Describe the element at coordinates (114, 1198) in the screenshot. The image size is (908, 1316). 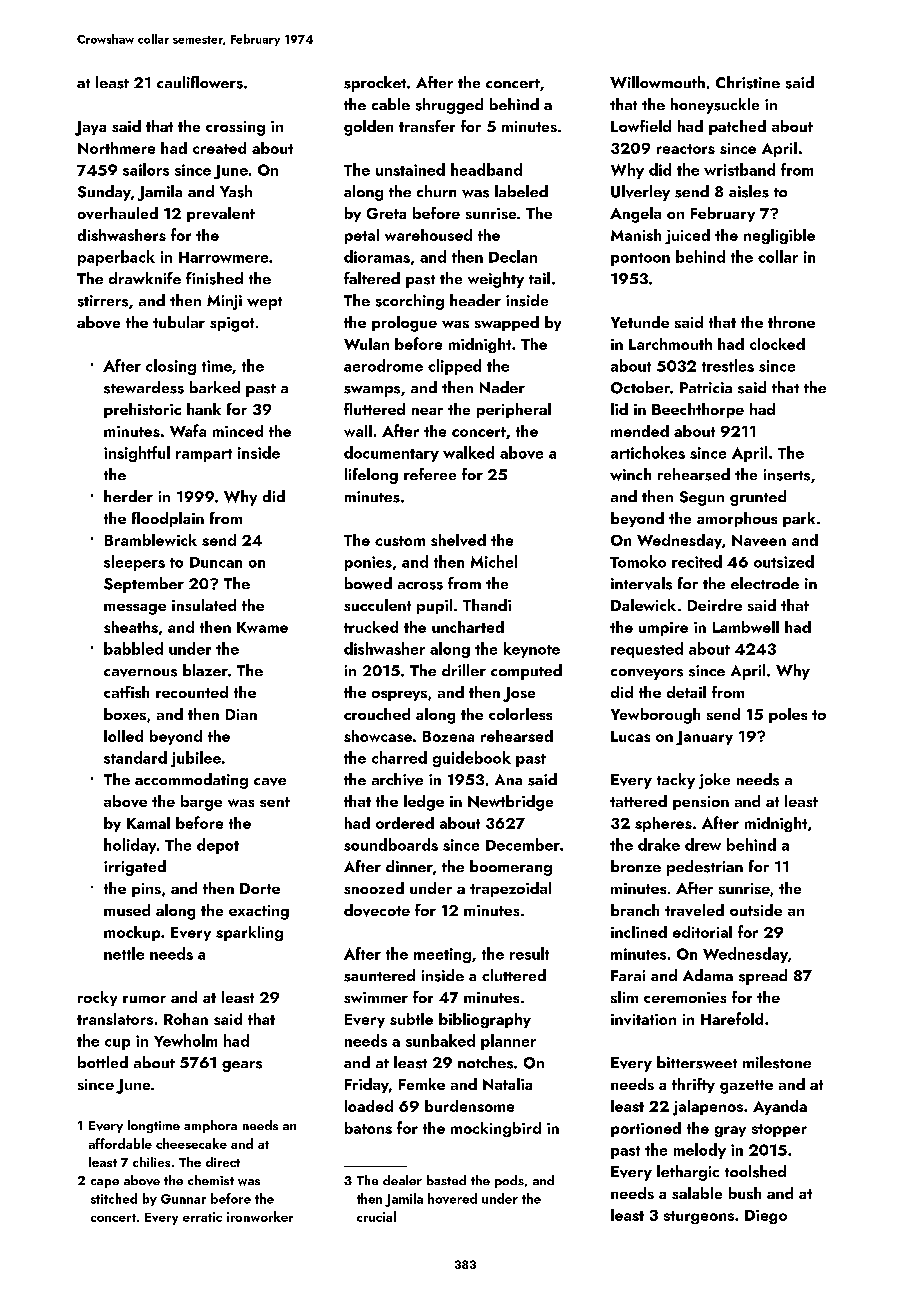
I see `stitched` at that location.
